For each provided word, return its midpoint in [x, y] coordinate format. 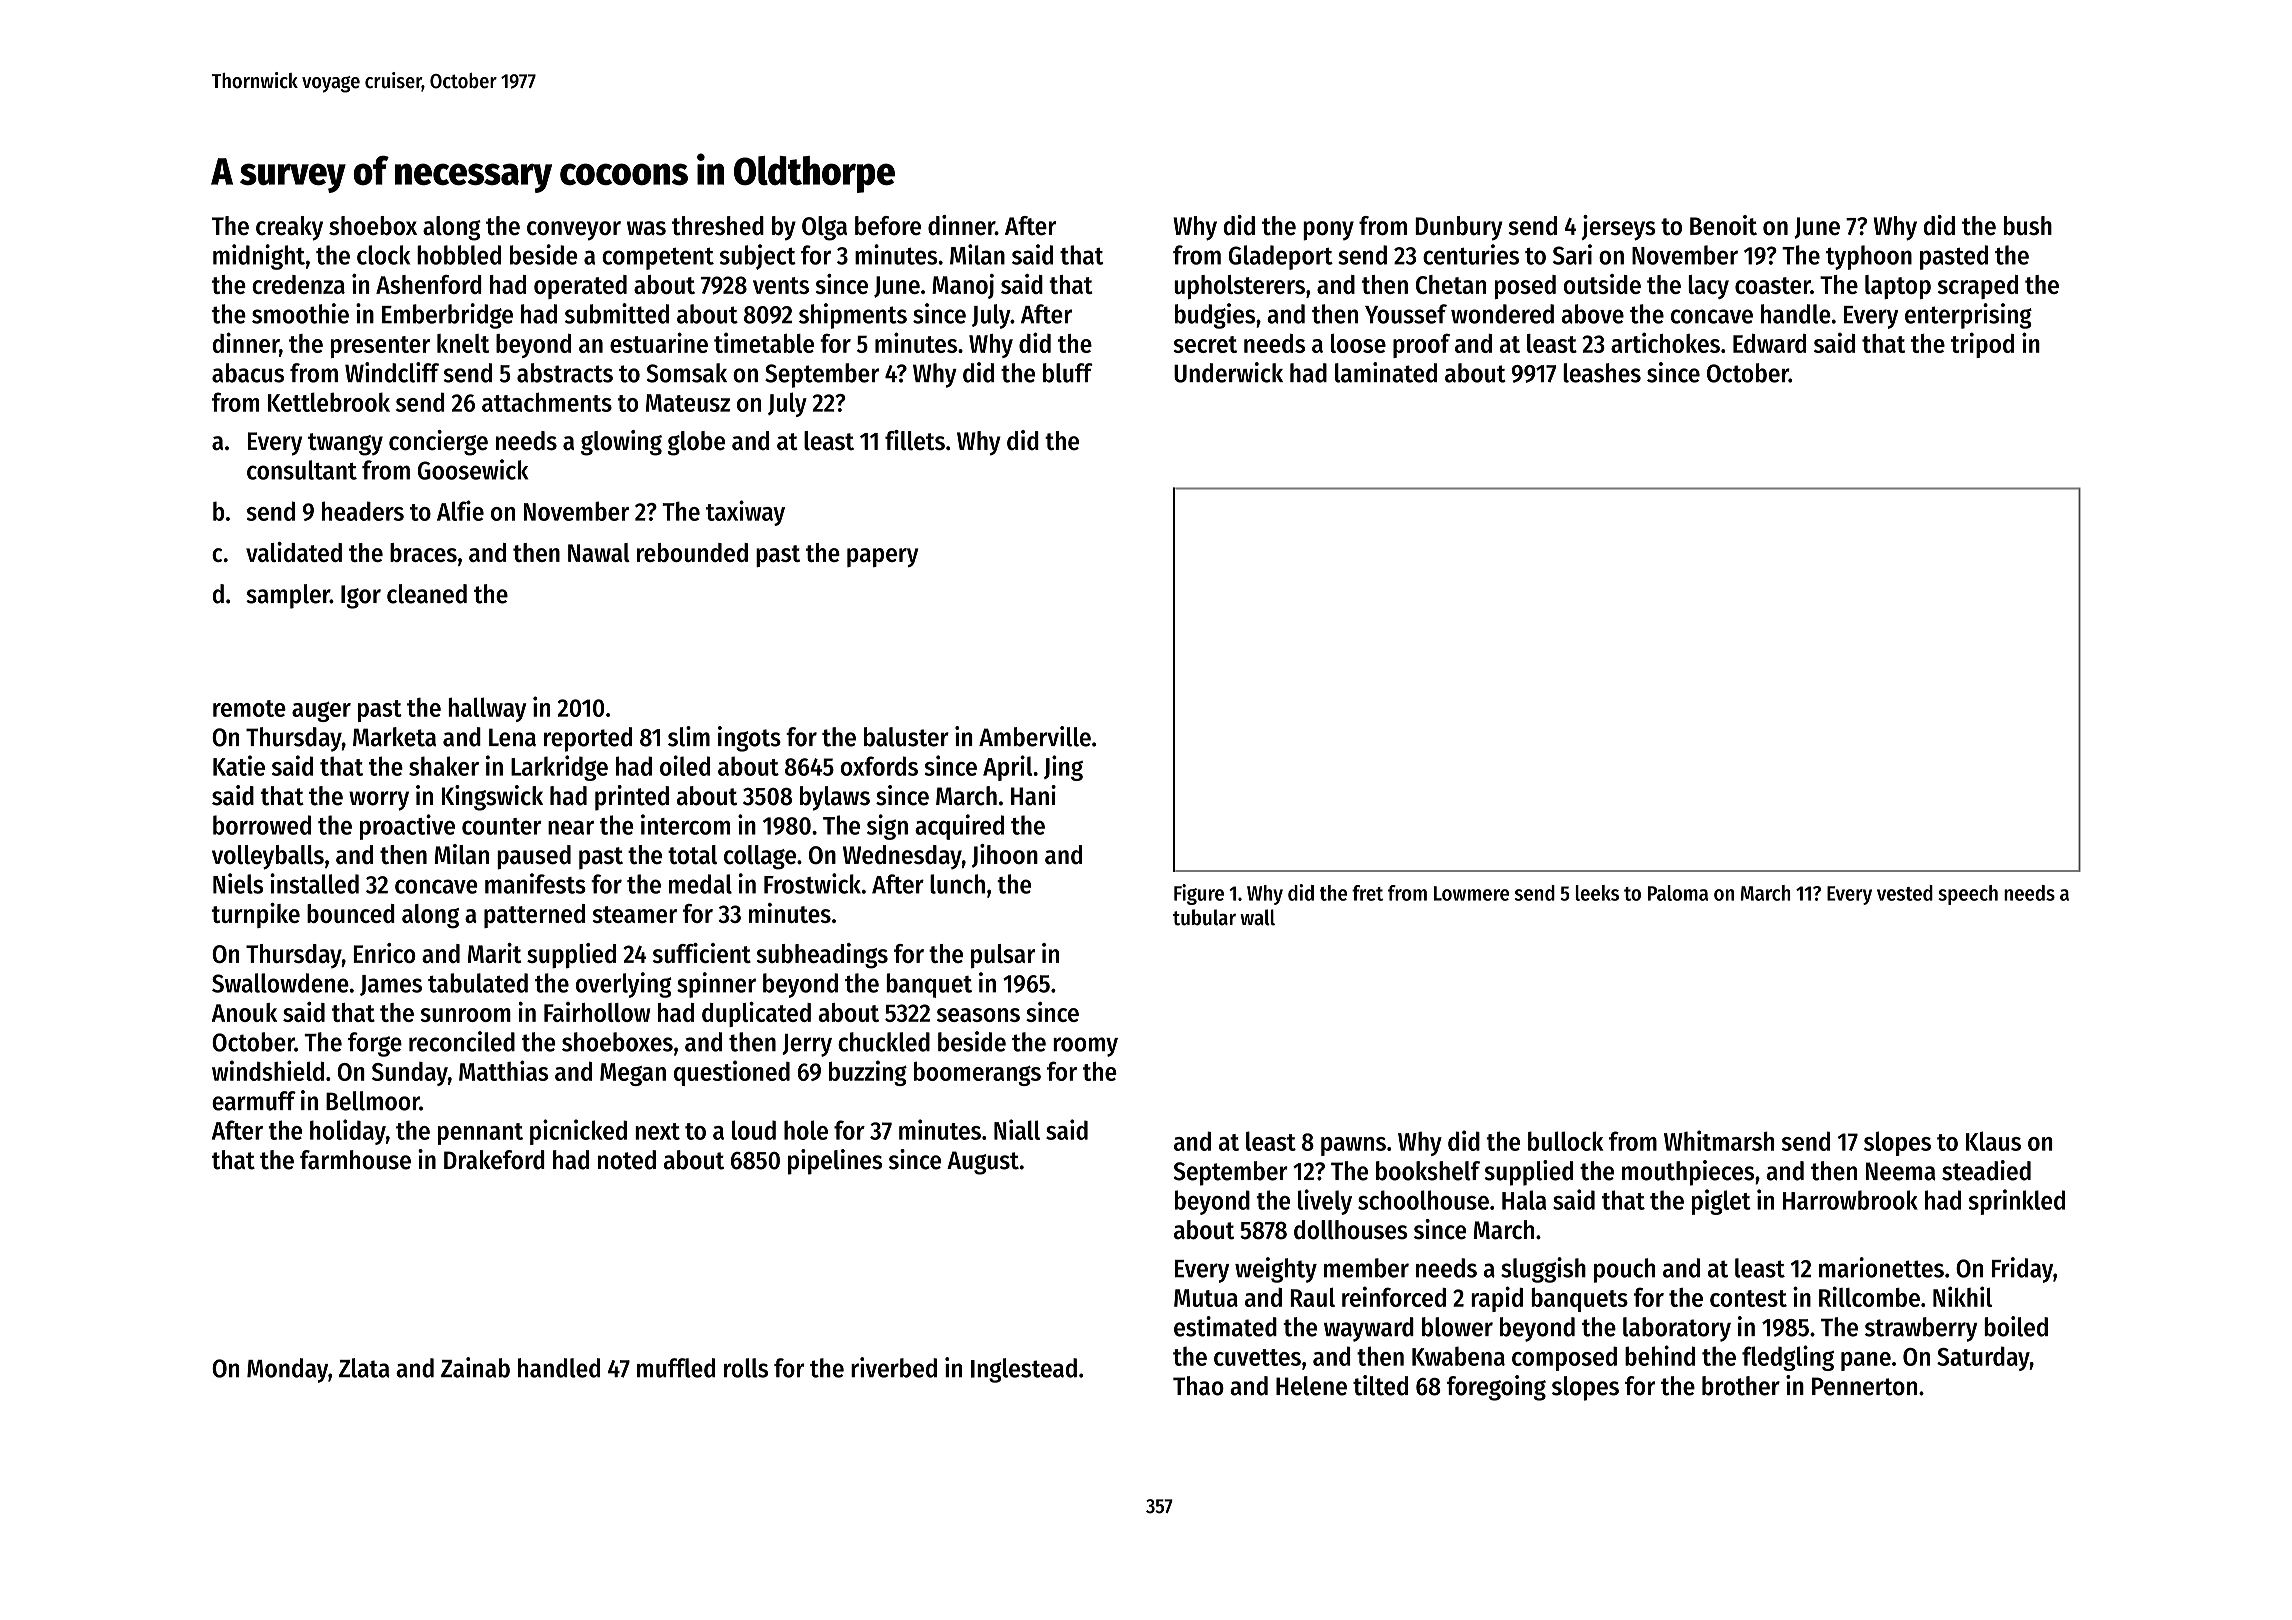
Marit [494, 953]
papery [882, 557]
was [646, 228]
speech [1968, 895]
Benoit [1723, 225]
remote [249, 708]
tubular [1204, 917]
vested [1905, 893]
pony [1328, 231]
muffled [676, 1368]
